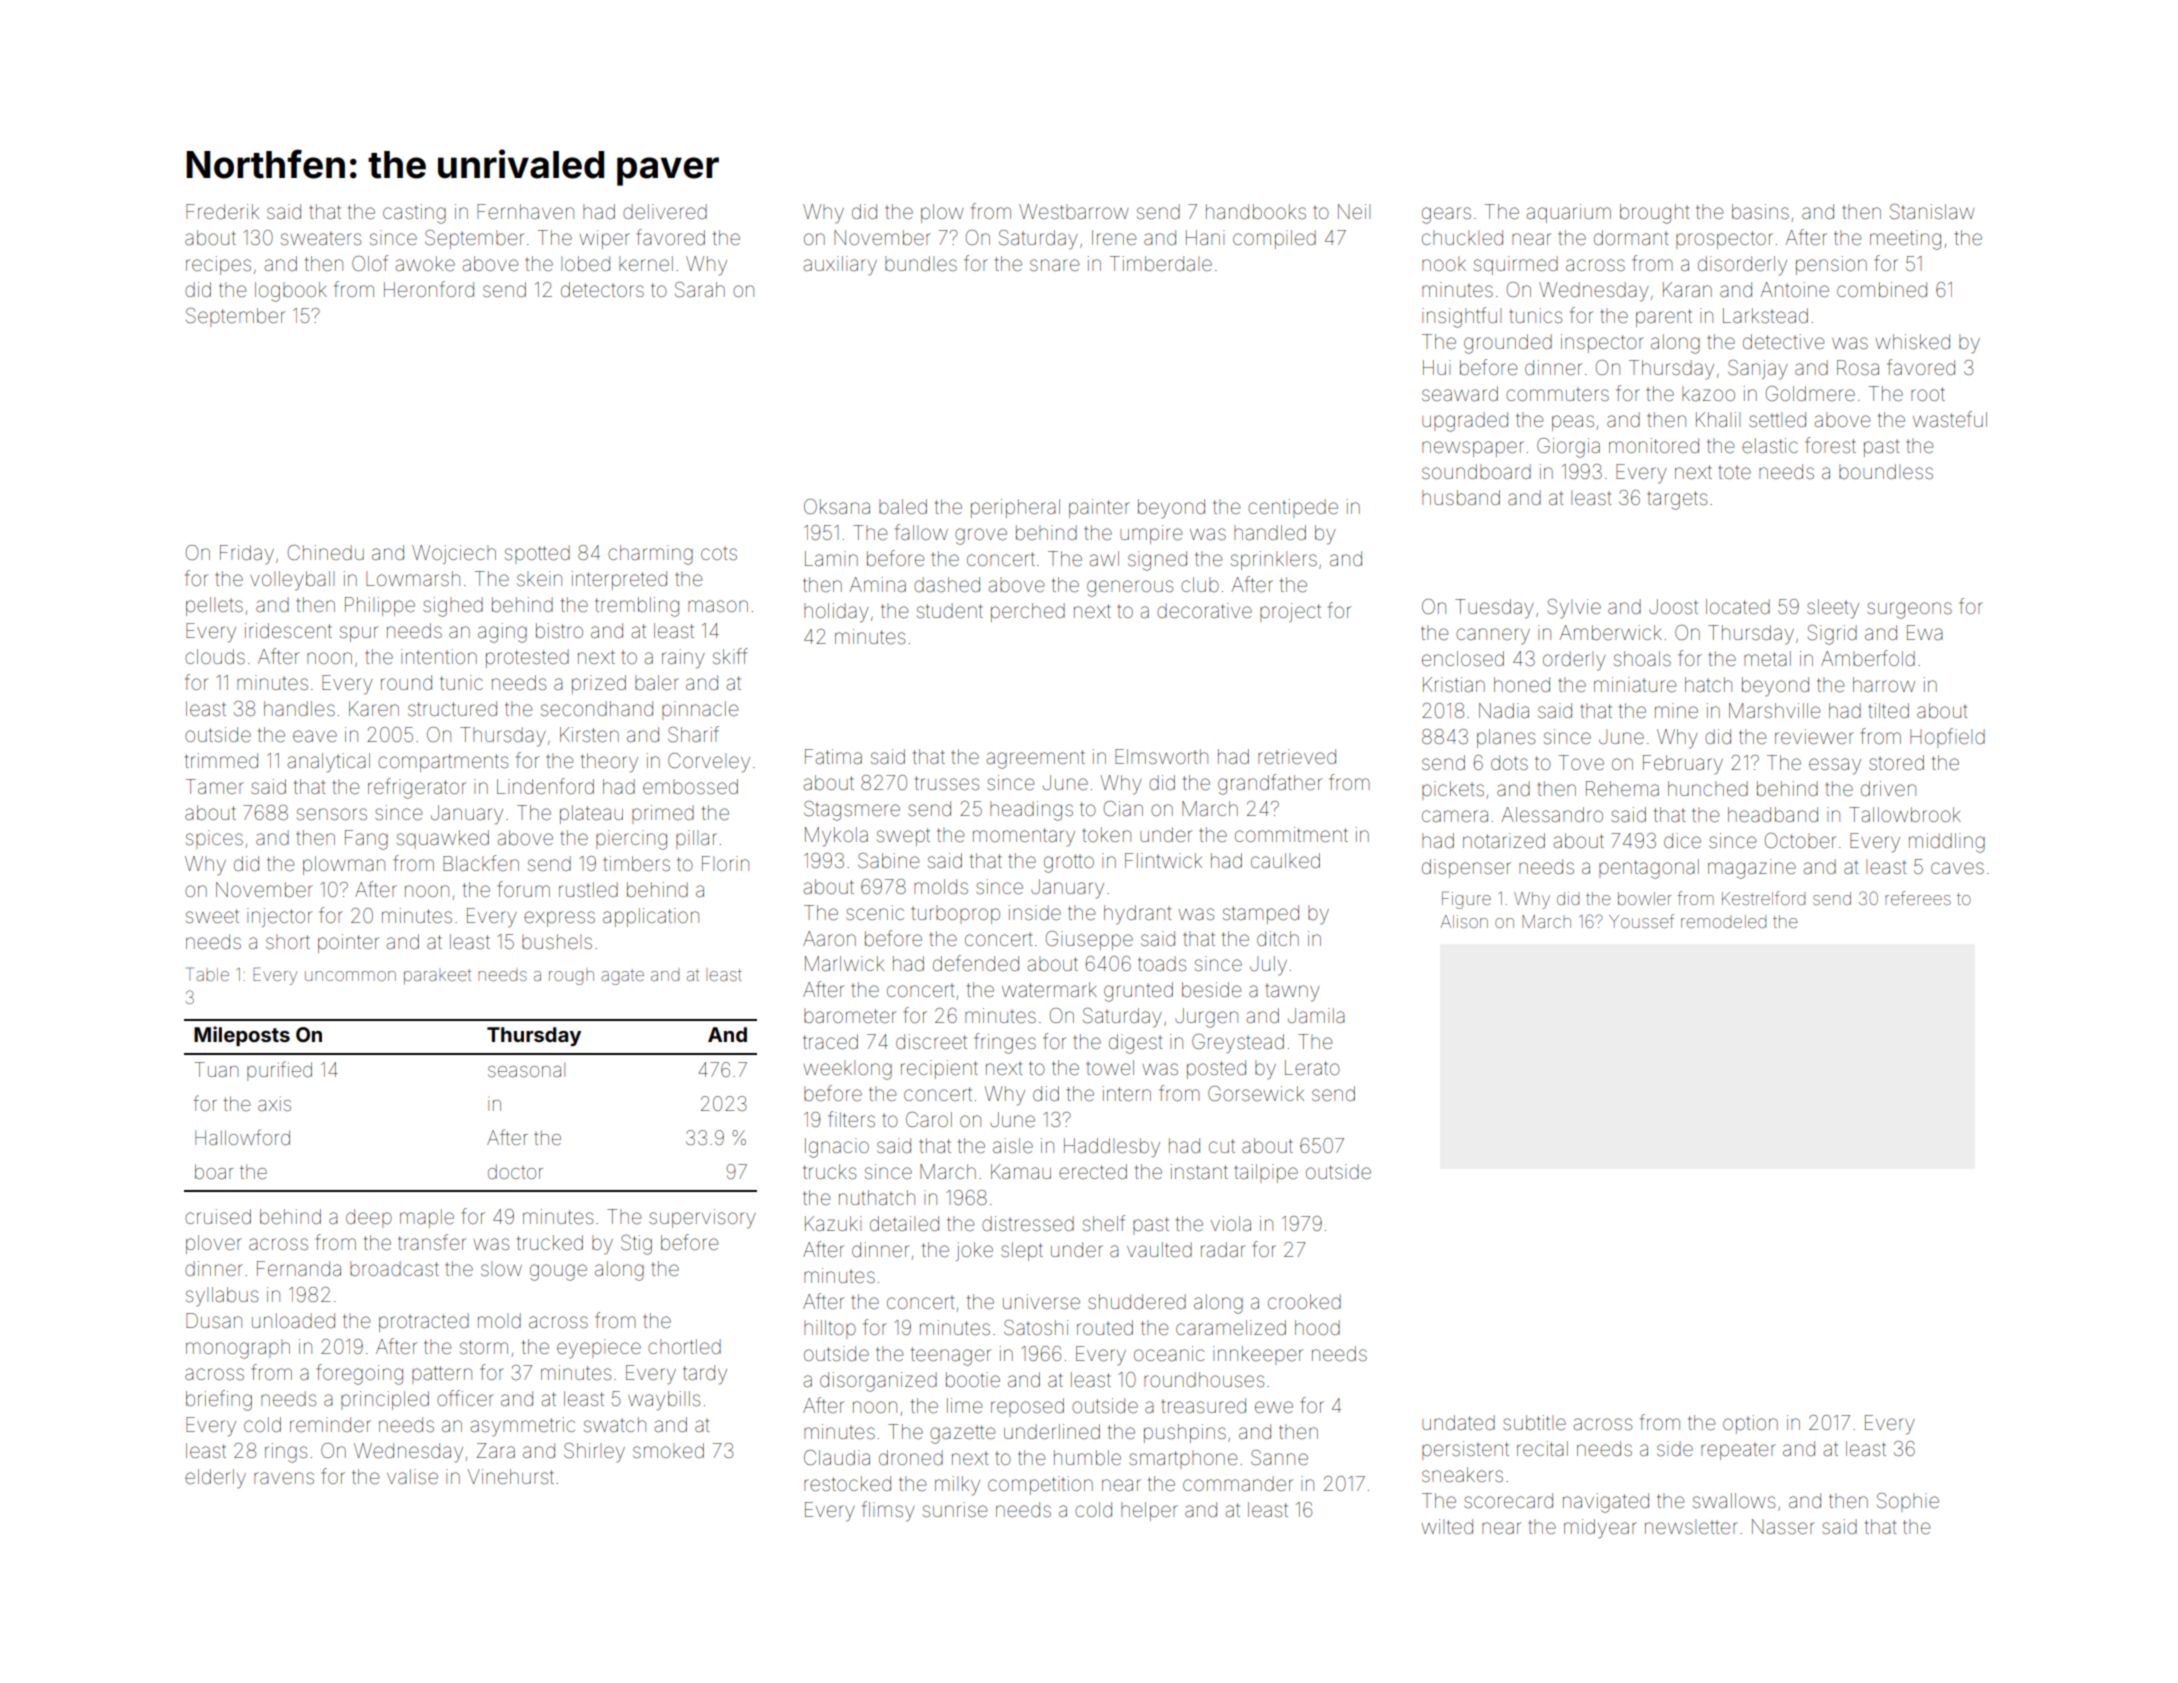 Image resolution: width=2178 pixels, height=1683 pixels. What do you see at coordinates (947, 783) in the screenshot?
I see `trusses` at bounding box center [947, 783].
